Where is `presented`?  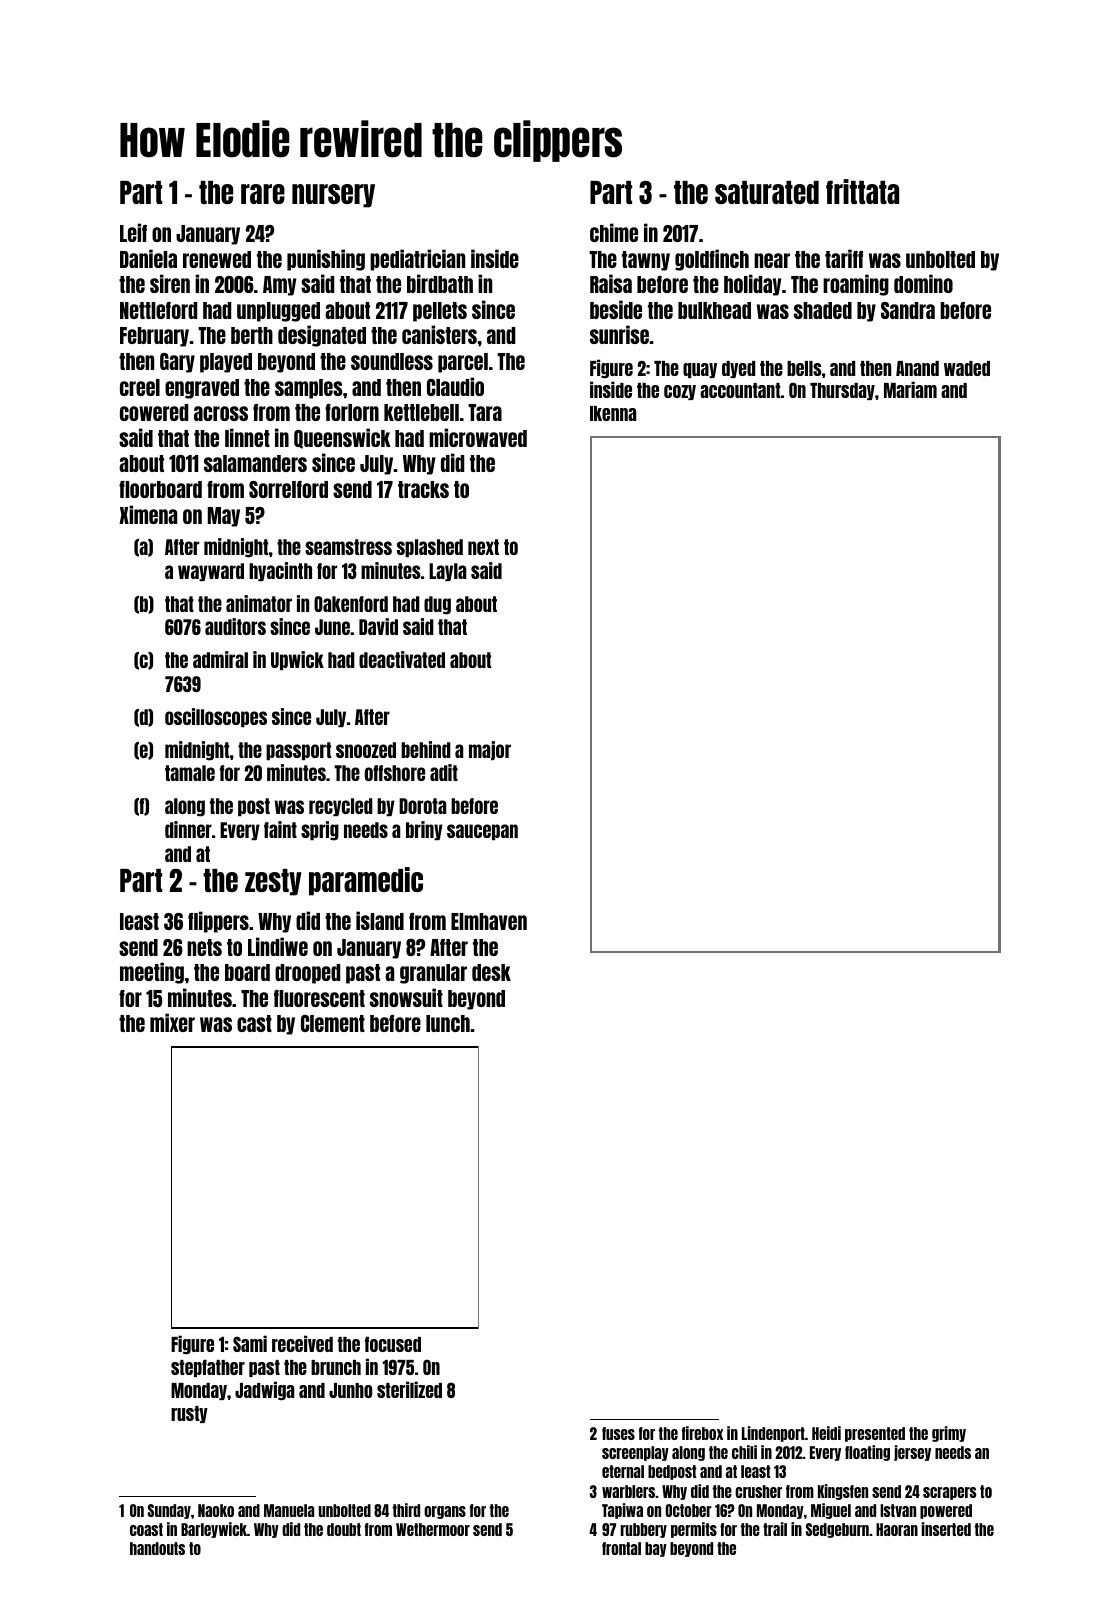 presented is located at coordinates (875, 1434).
